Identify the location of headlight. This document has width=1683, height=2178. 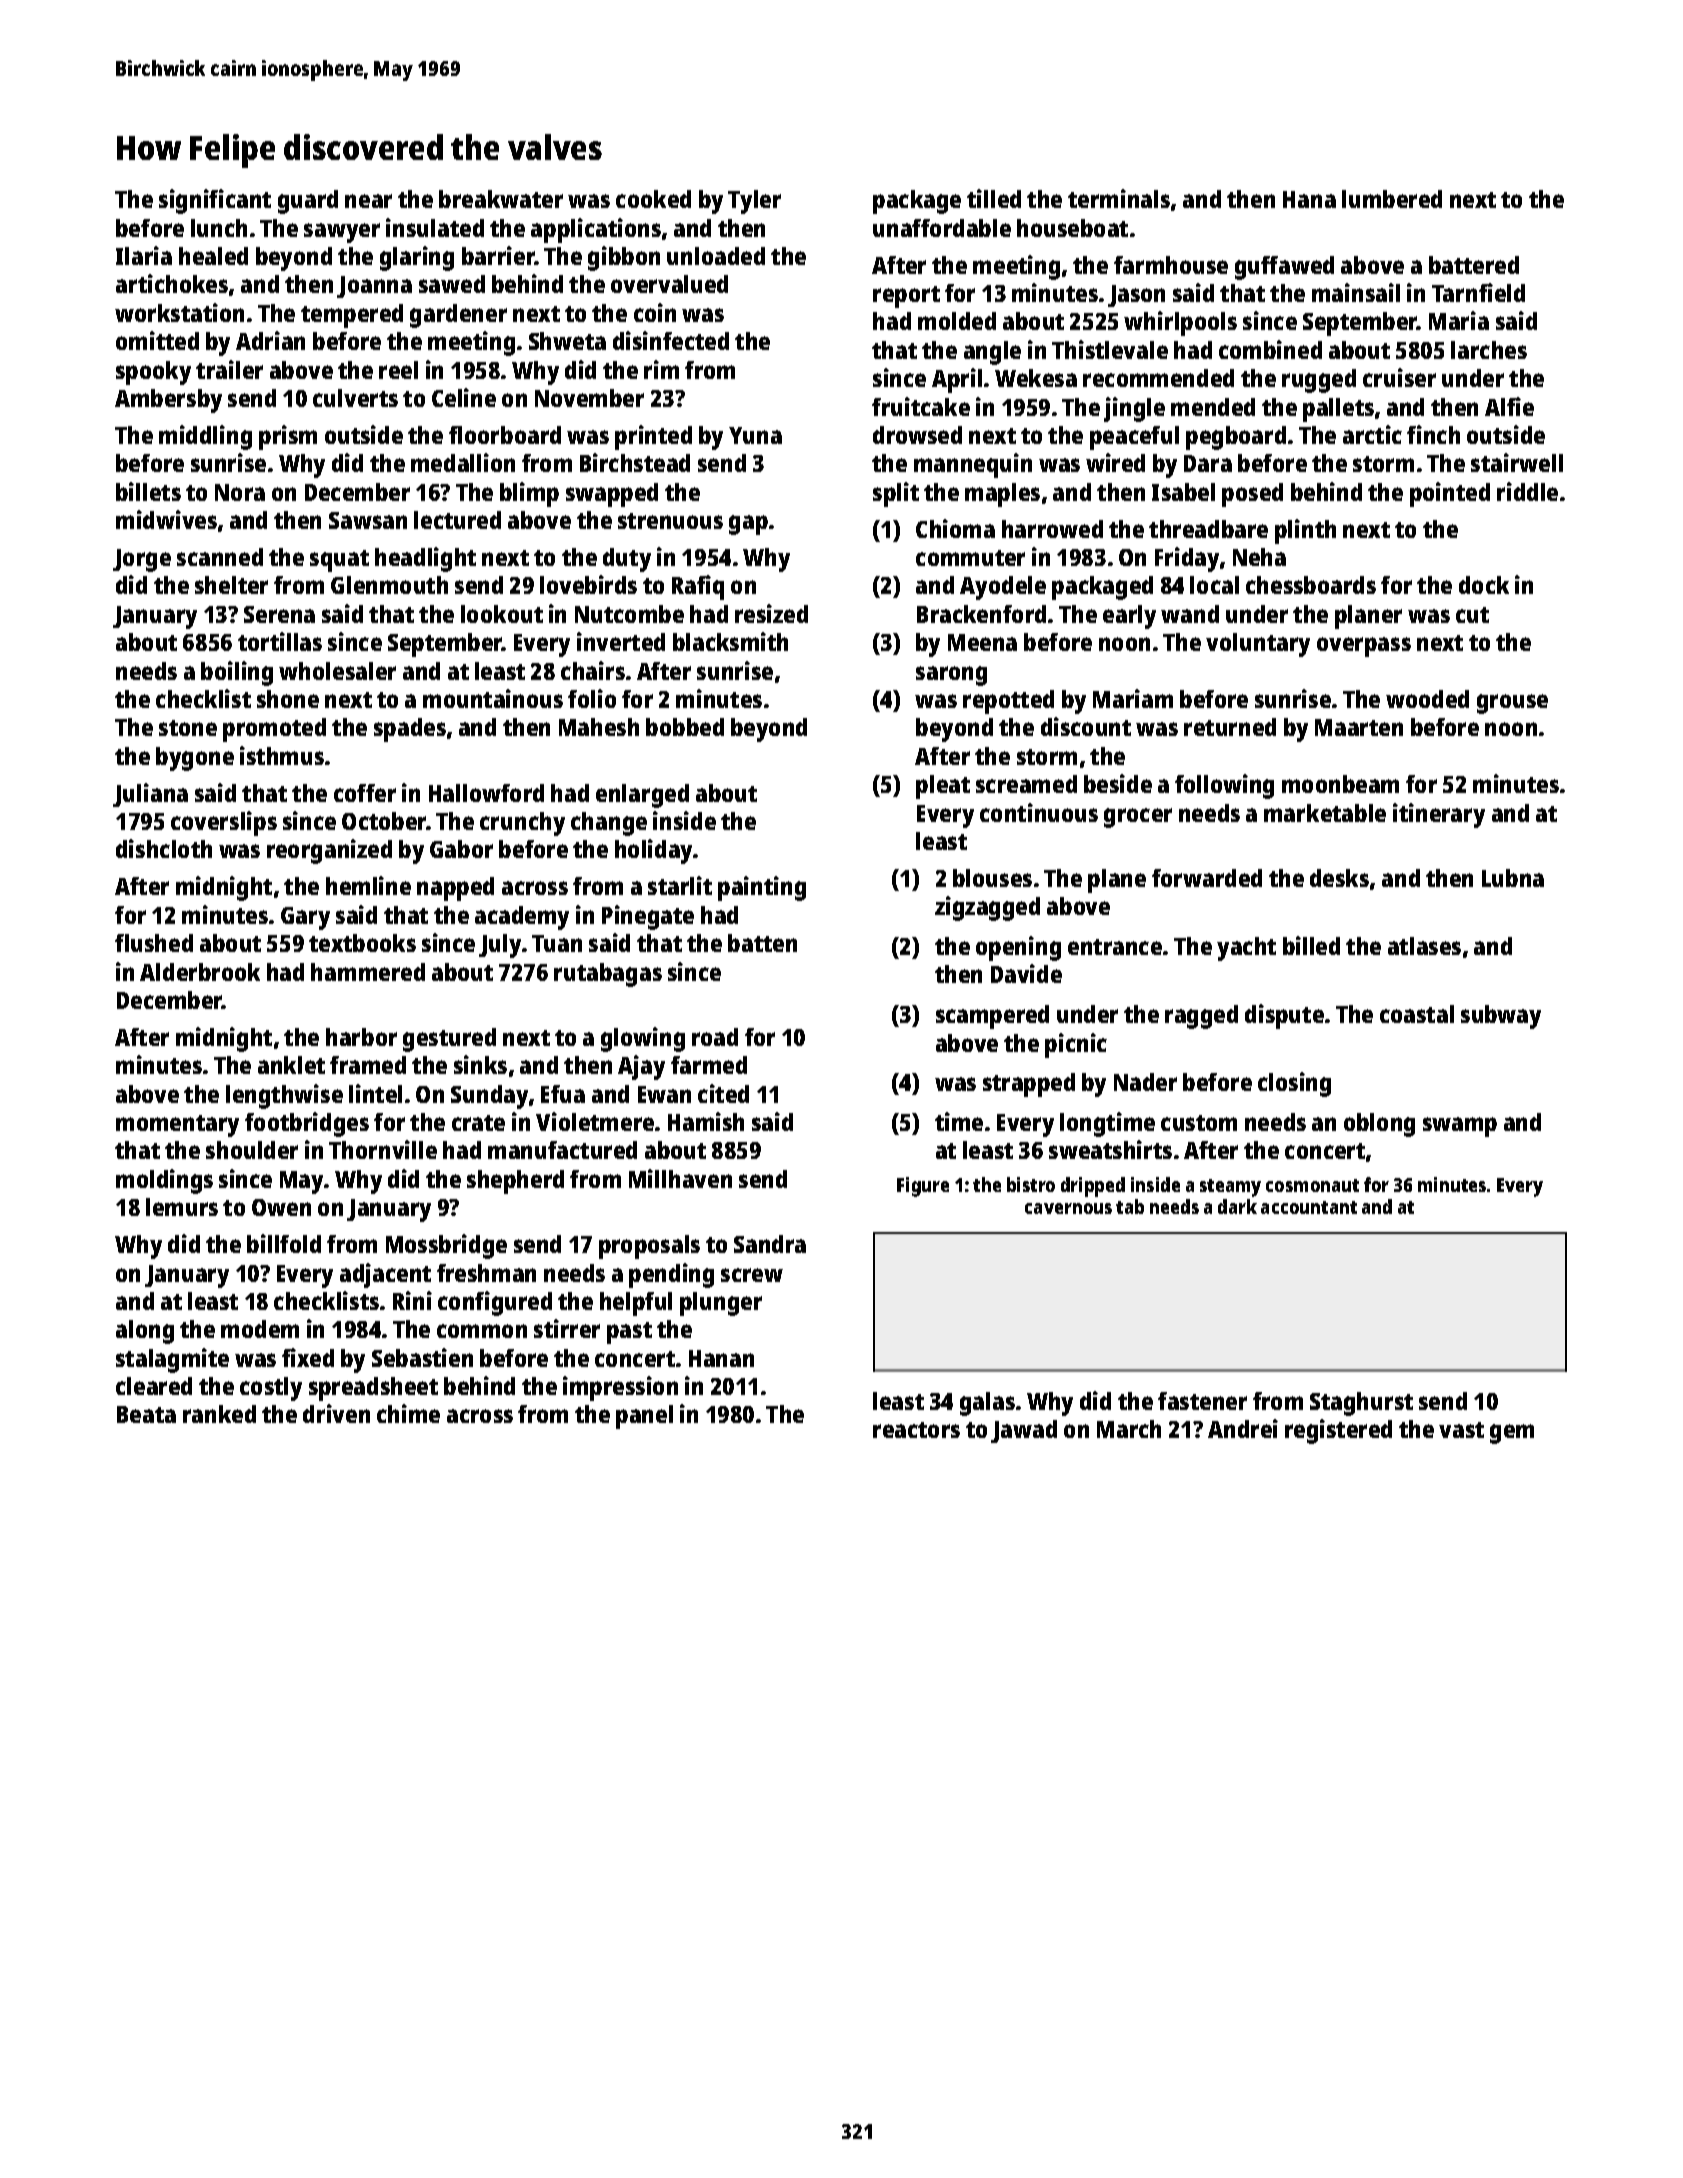
(425, 559).
